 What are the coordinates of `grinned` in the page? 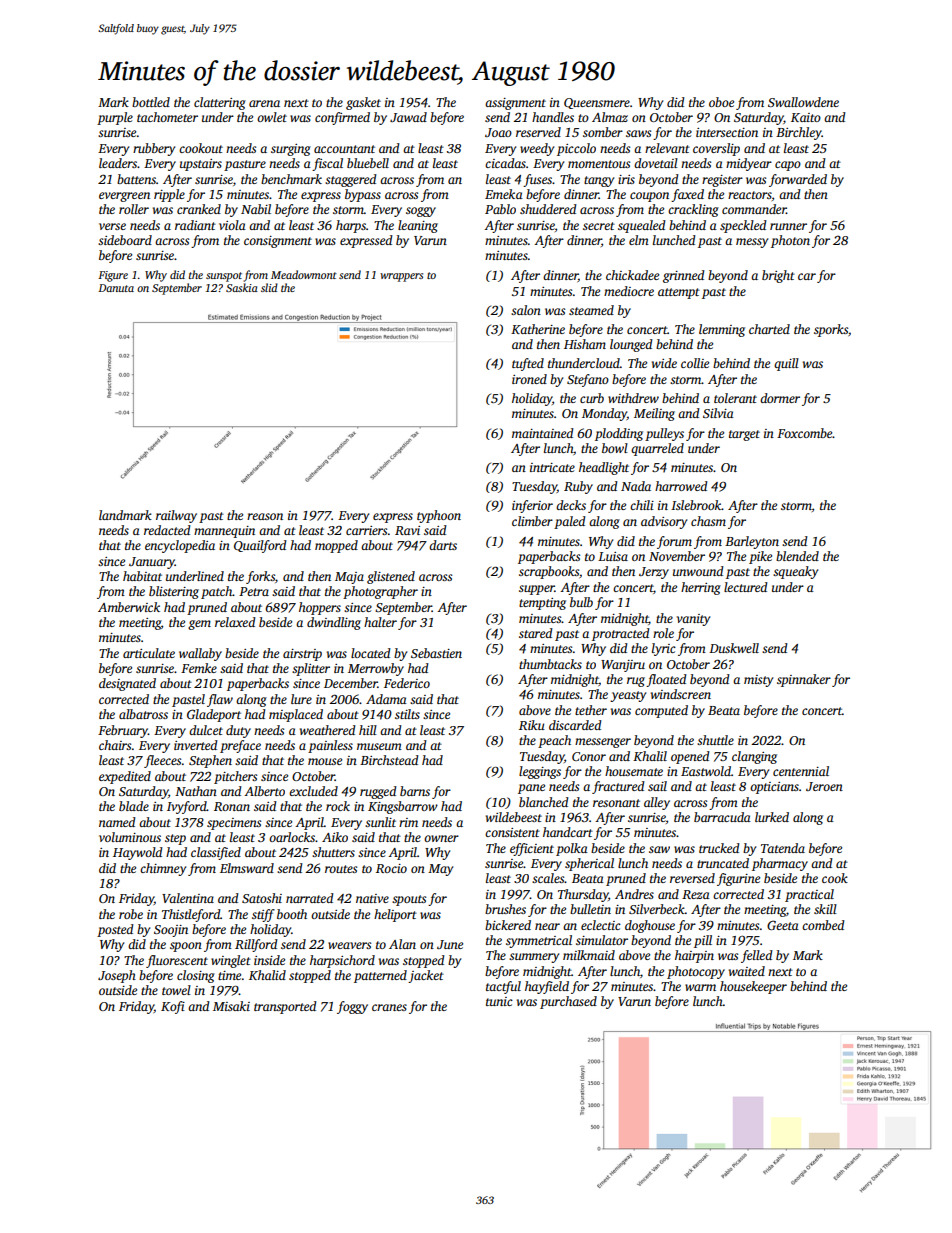 It's located at (684, 276).
